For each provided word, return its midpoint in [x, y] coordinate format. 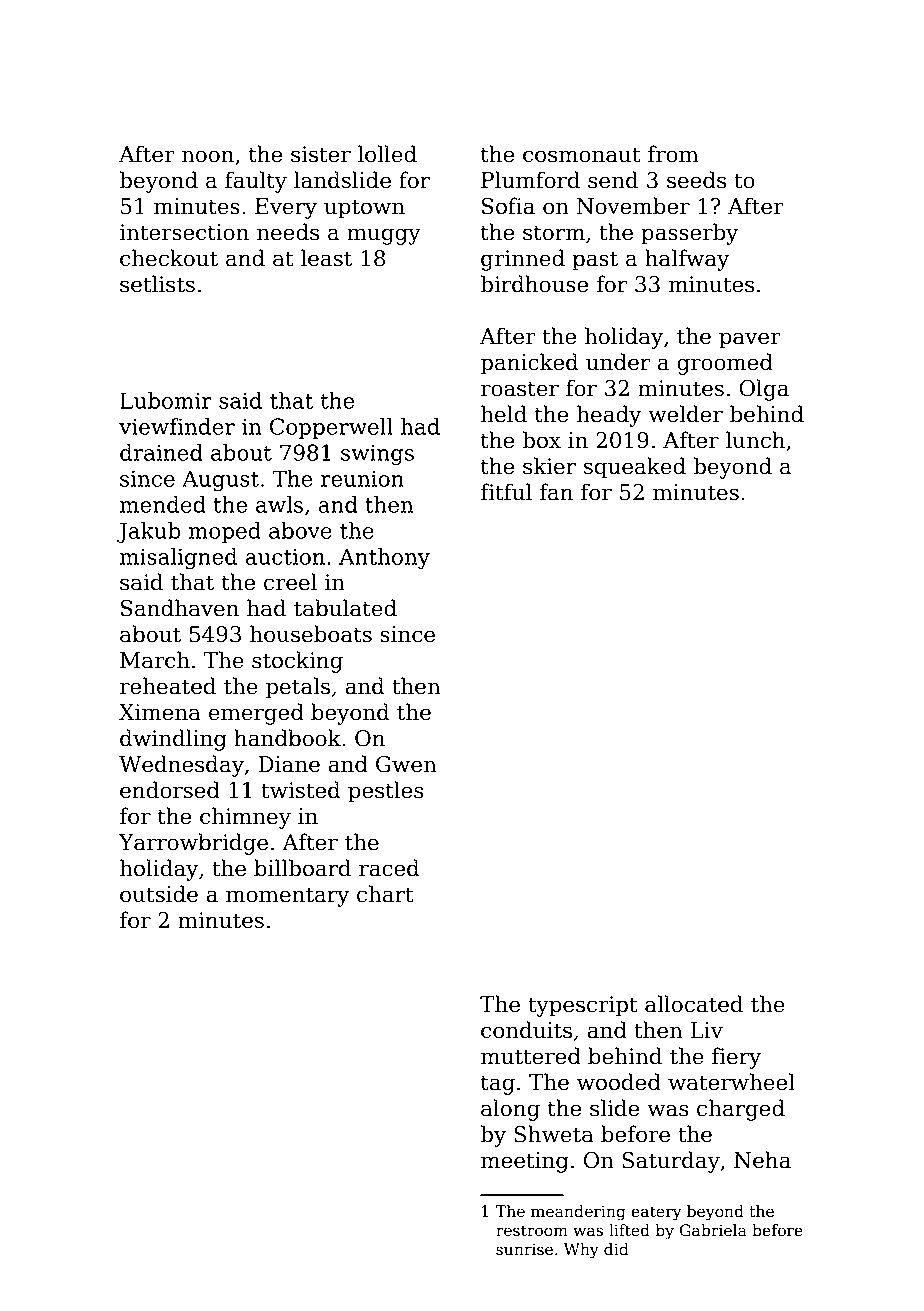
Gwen [406, 764]
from [673, 154]
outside [159, 894]
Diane [289, 764]
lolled [387, 154]
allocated [694, 1004]
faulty [256, 182]
